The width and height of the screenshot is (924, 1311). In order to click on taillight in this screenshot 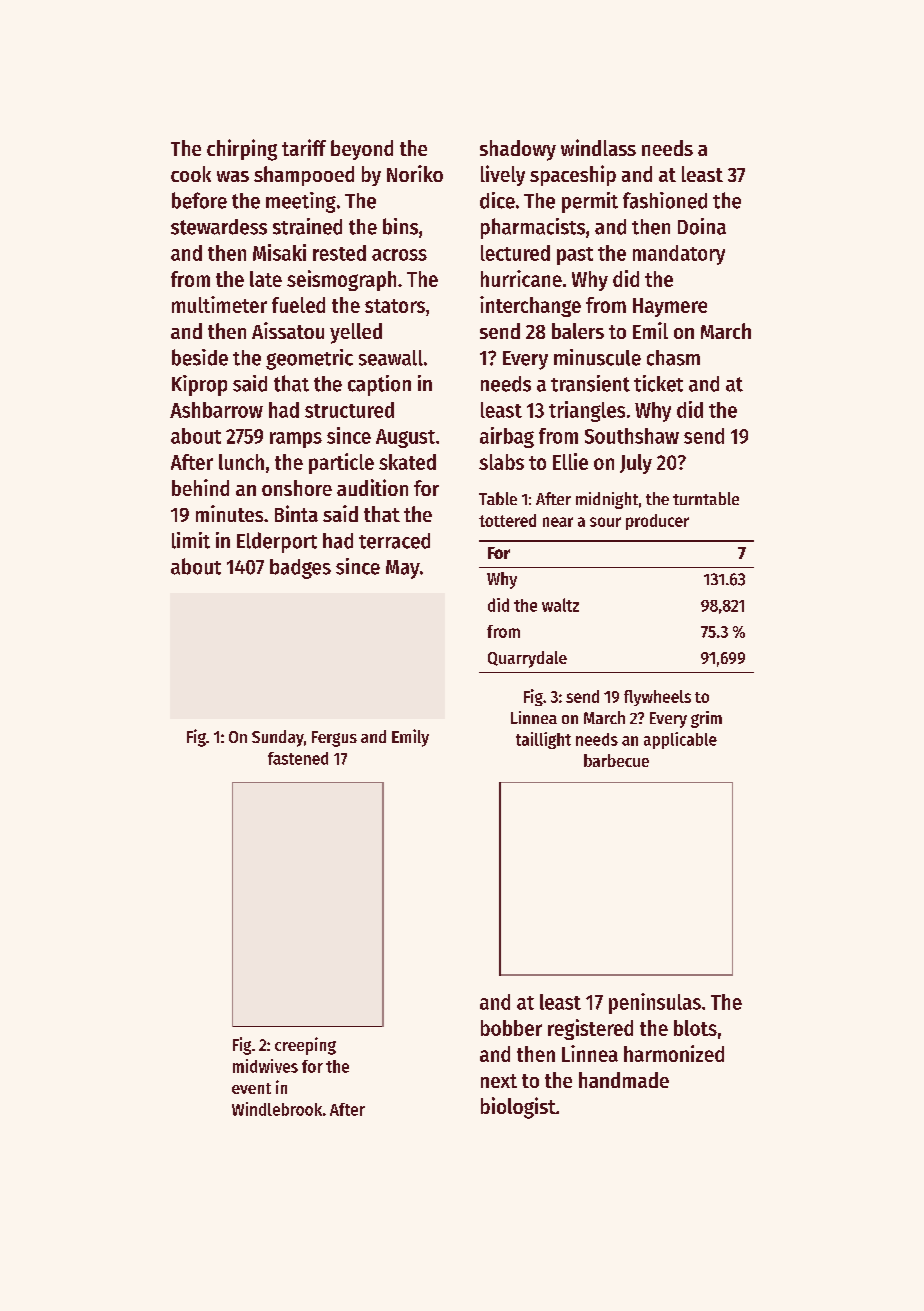, I will do `click(543, 740)`.
